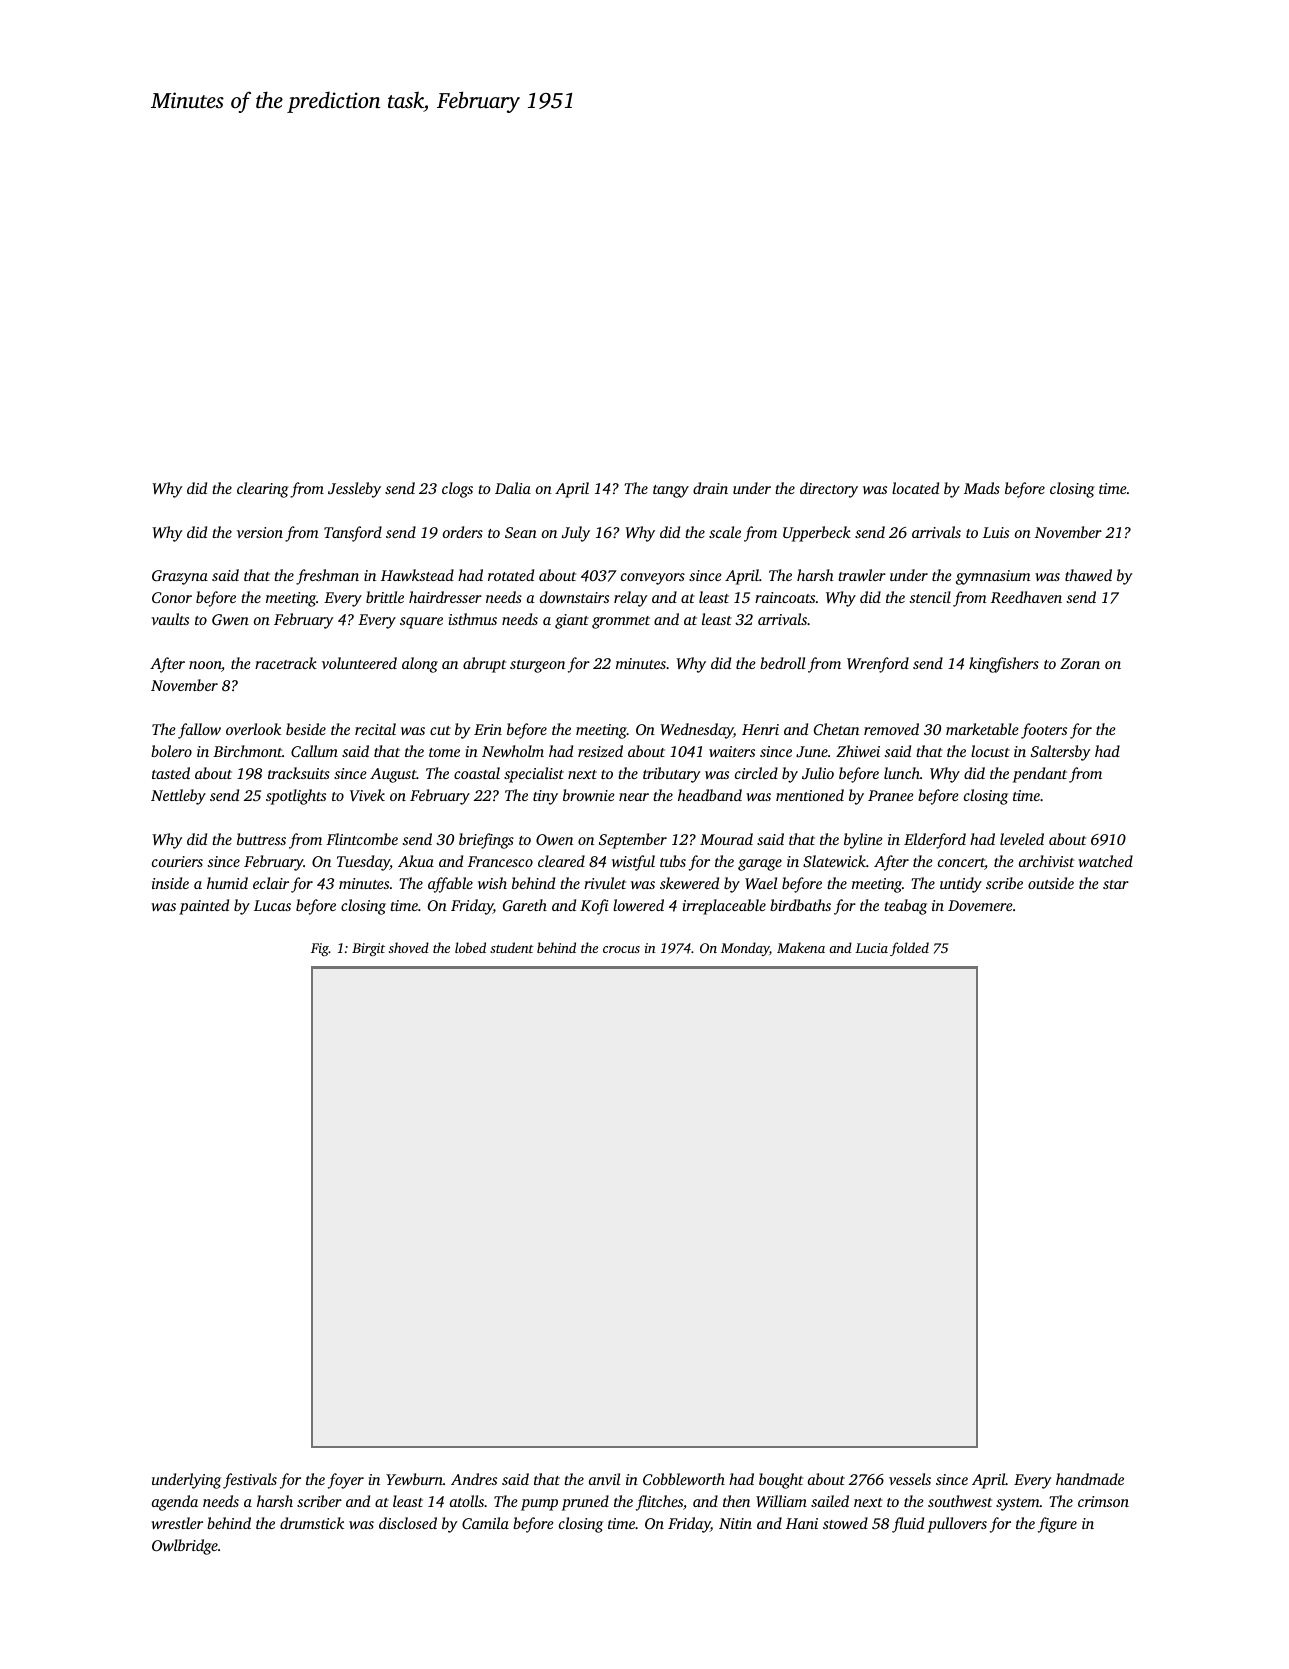  What do you see at coordinates (909, 949) in the document?
I see `folded` at bounding box center [909, 949].
